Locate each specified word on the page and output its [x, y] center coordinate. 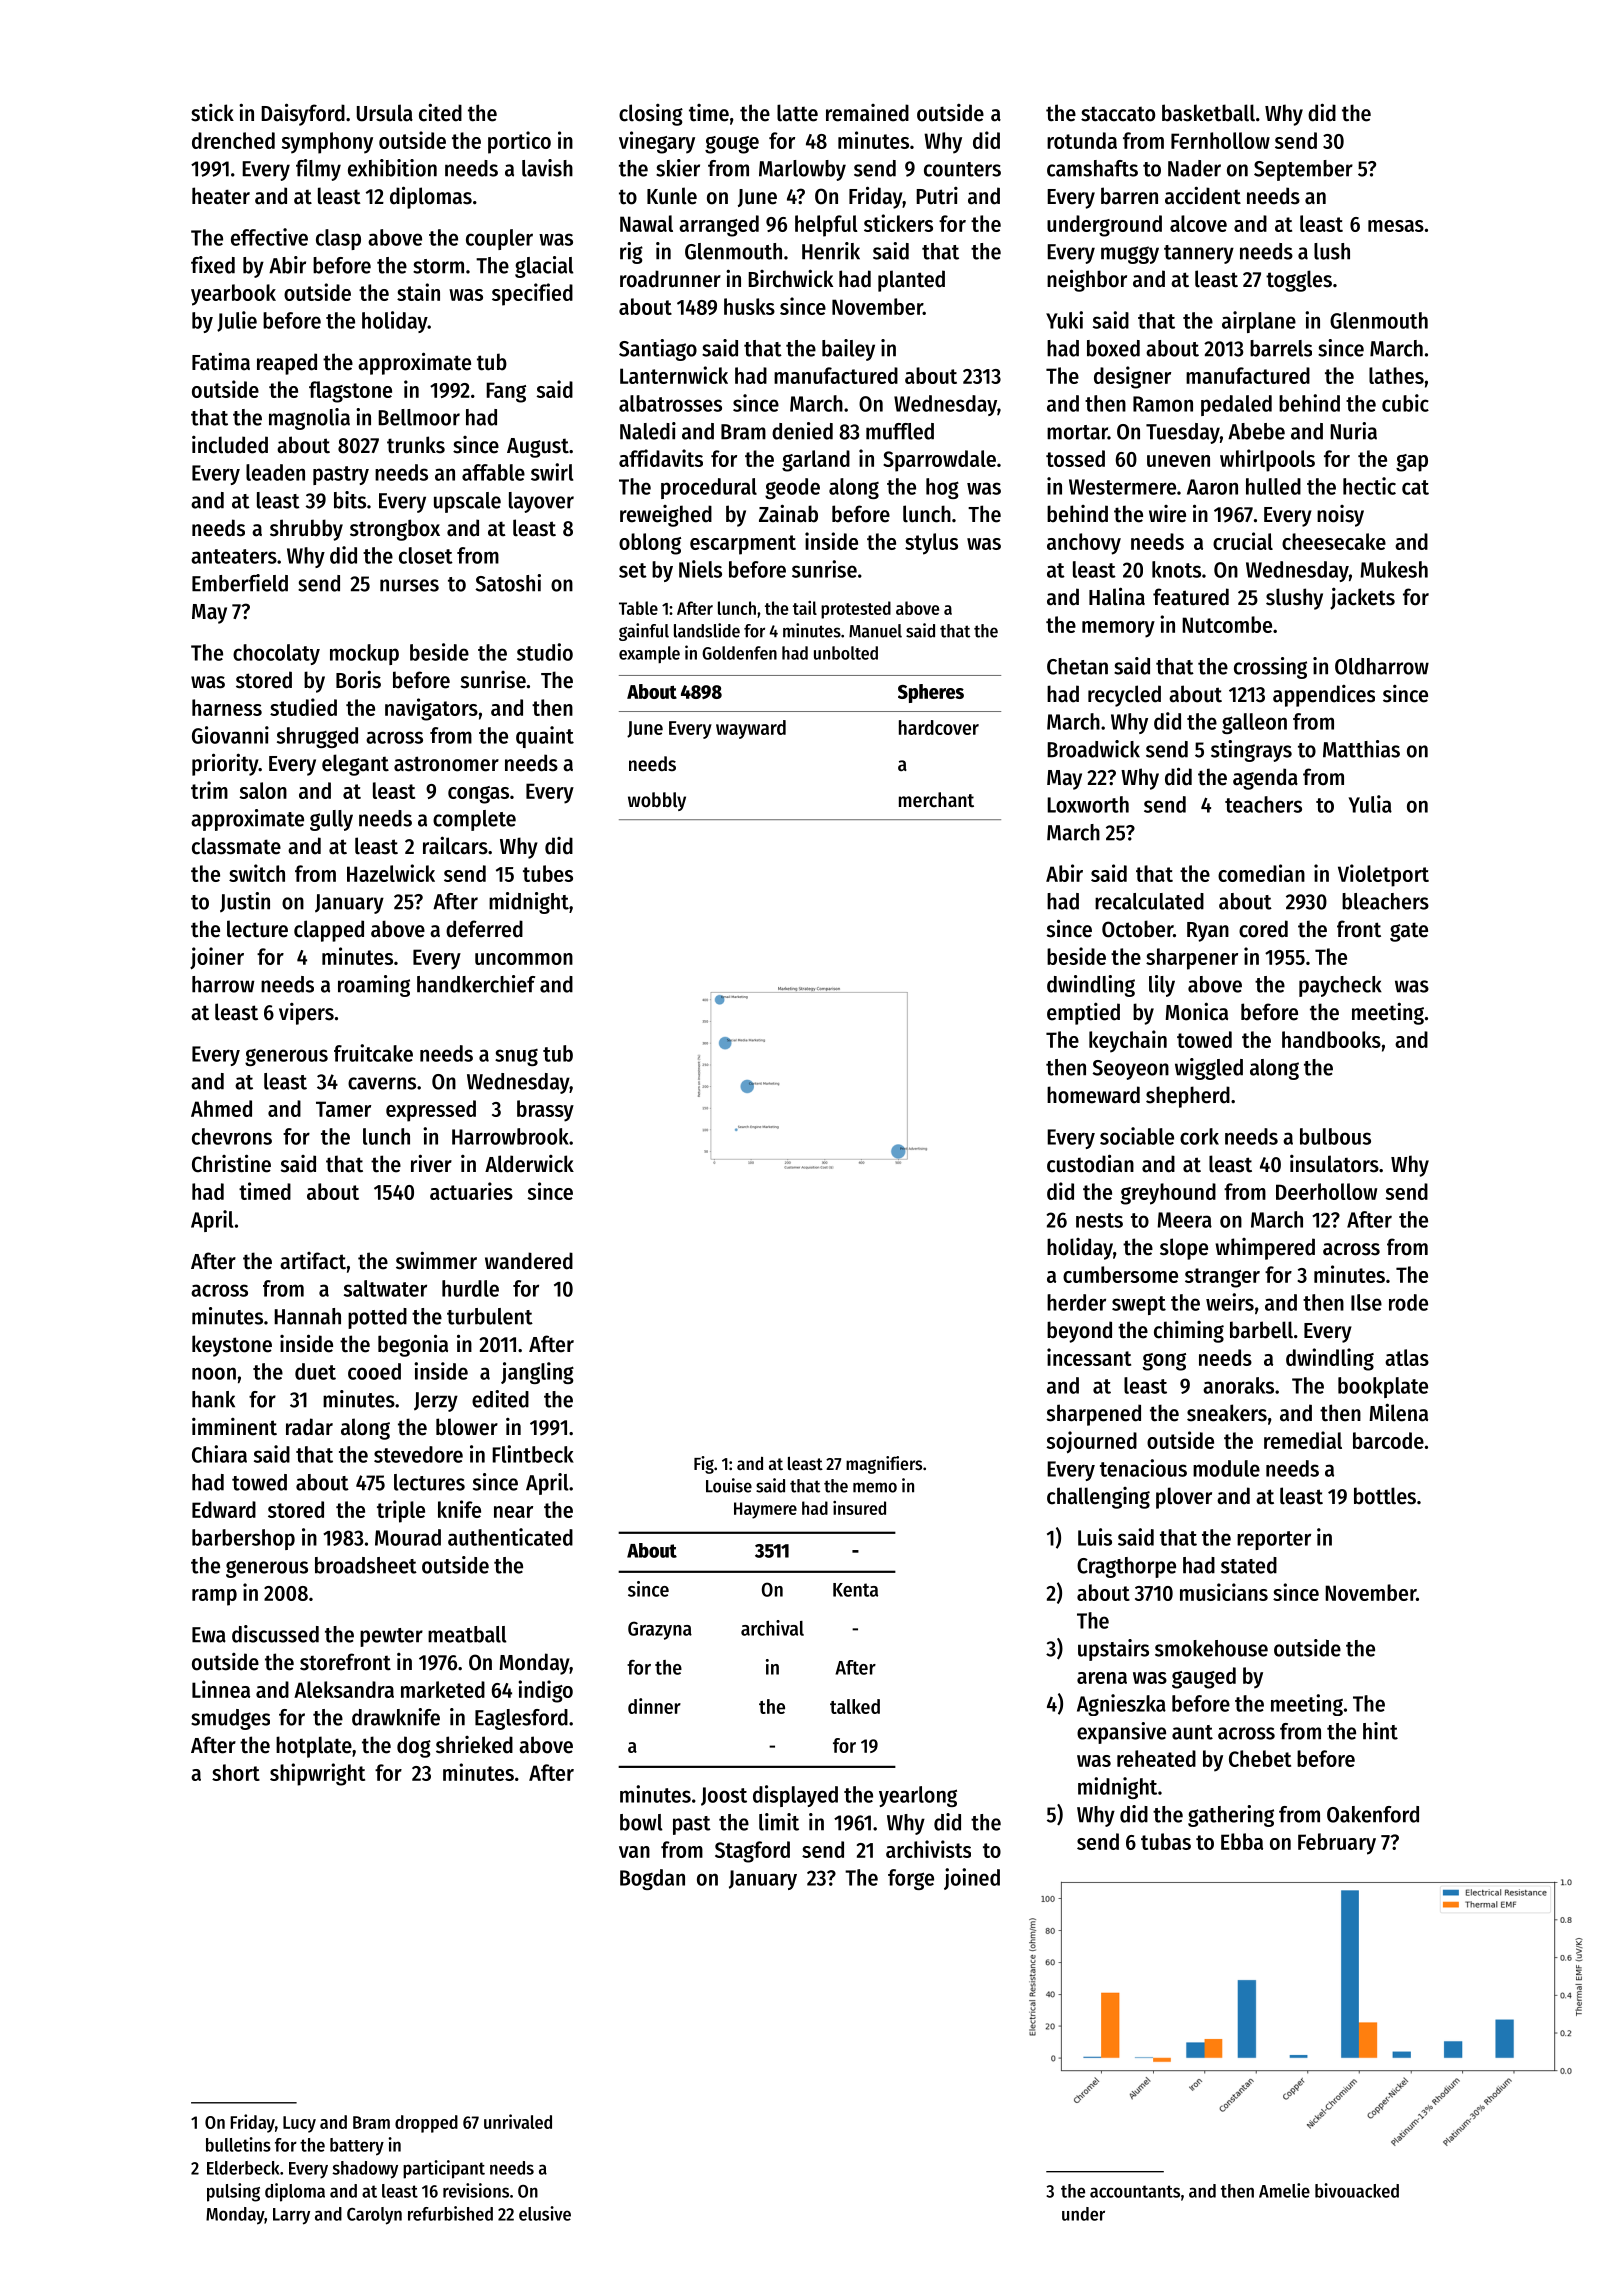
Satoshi [508, 583]
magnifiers [884, 1465]
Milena [1398, 1412]
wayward [751, 729]
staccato [1118, 114]
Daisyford [303, 114]
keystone [232, 1346]
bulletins [238, 2144]
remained [867, 113]
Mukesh [1394, 569]
